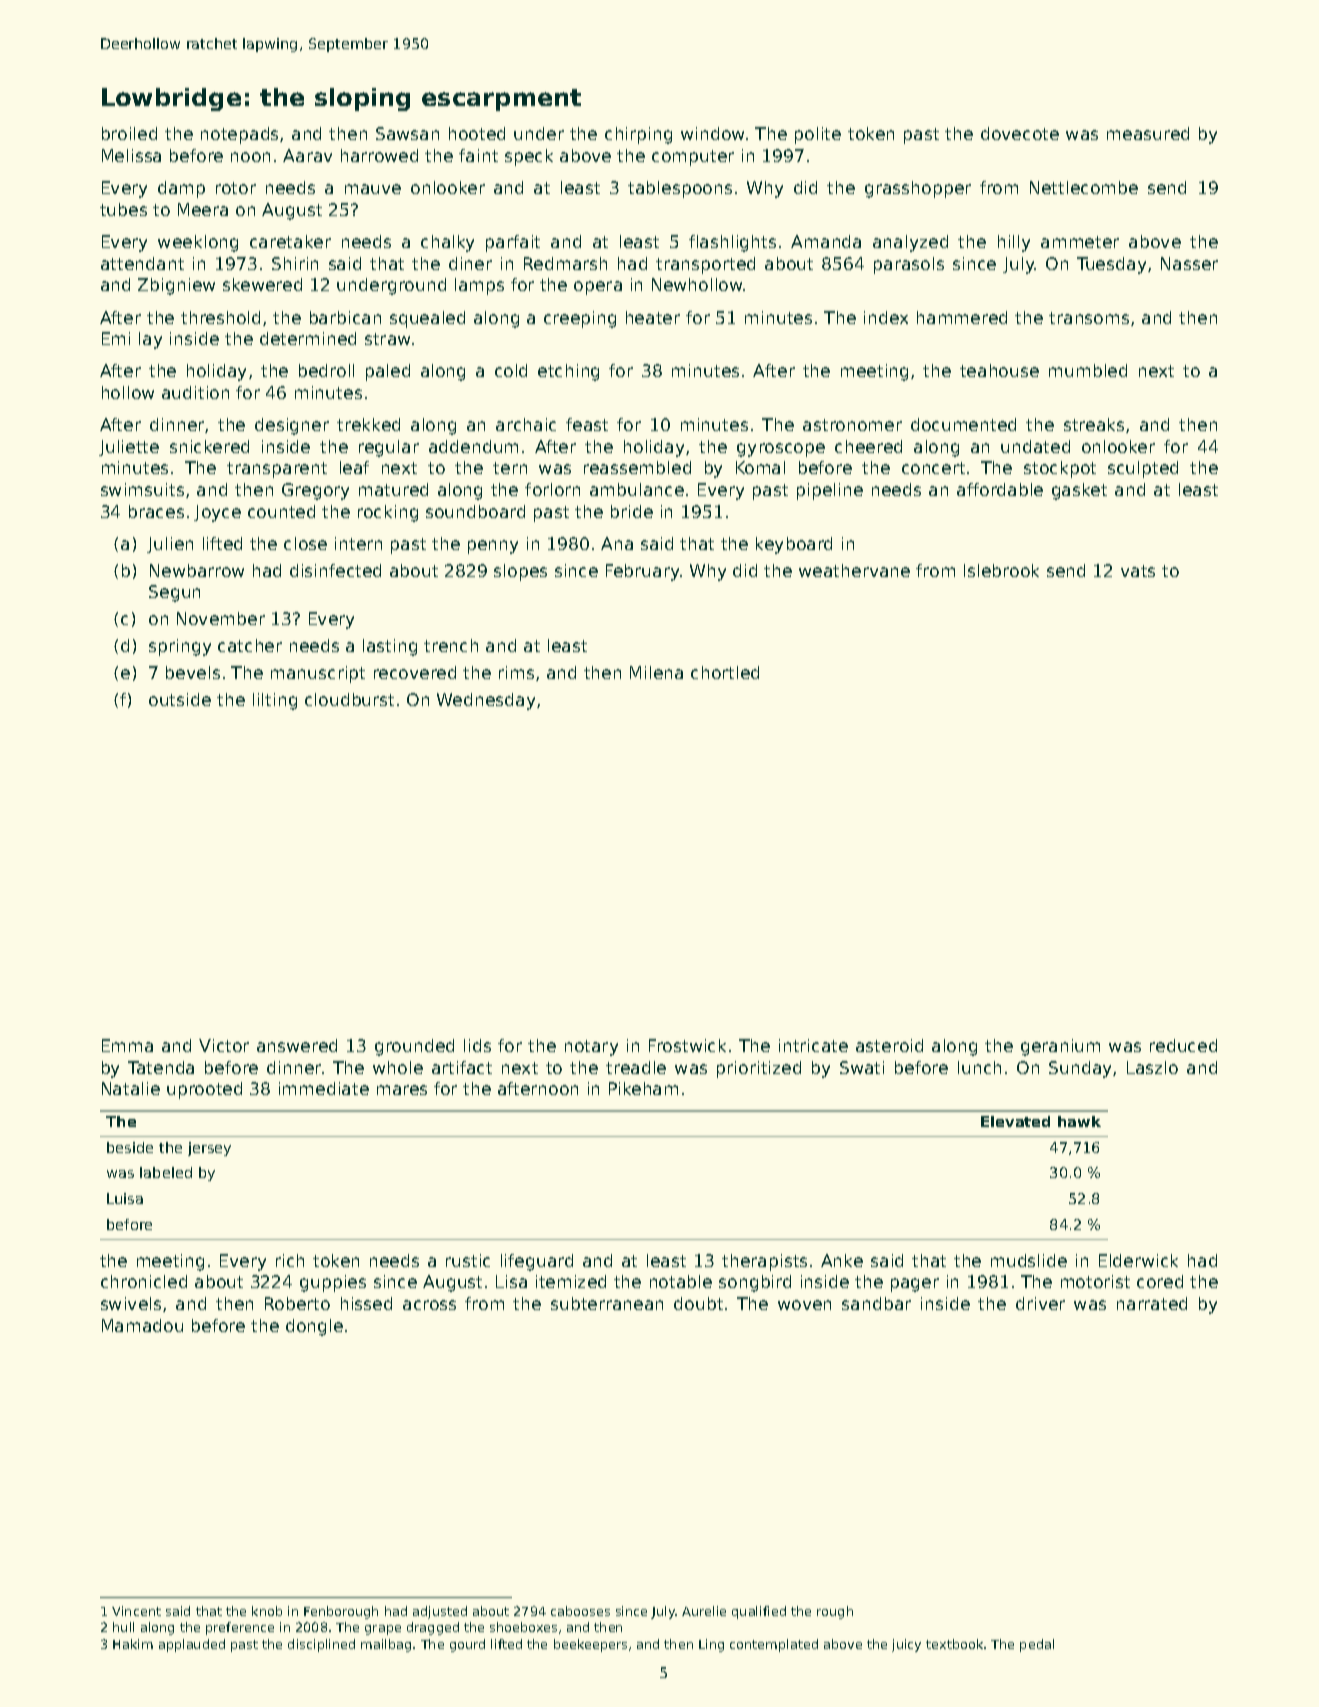 This document has width=1319, height=1707. What do you see at coordinates (267, 1611) in the document?
I see `knob` at bounding box center [267, 1611].
